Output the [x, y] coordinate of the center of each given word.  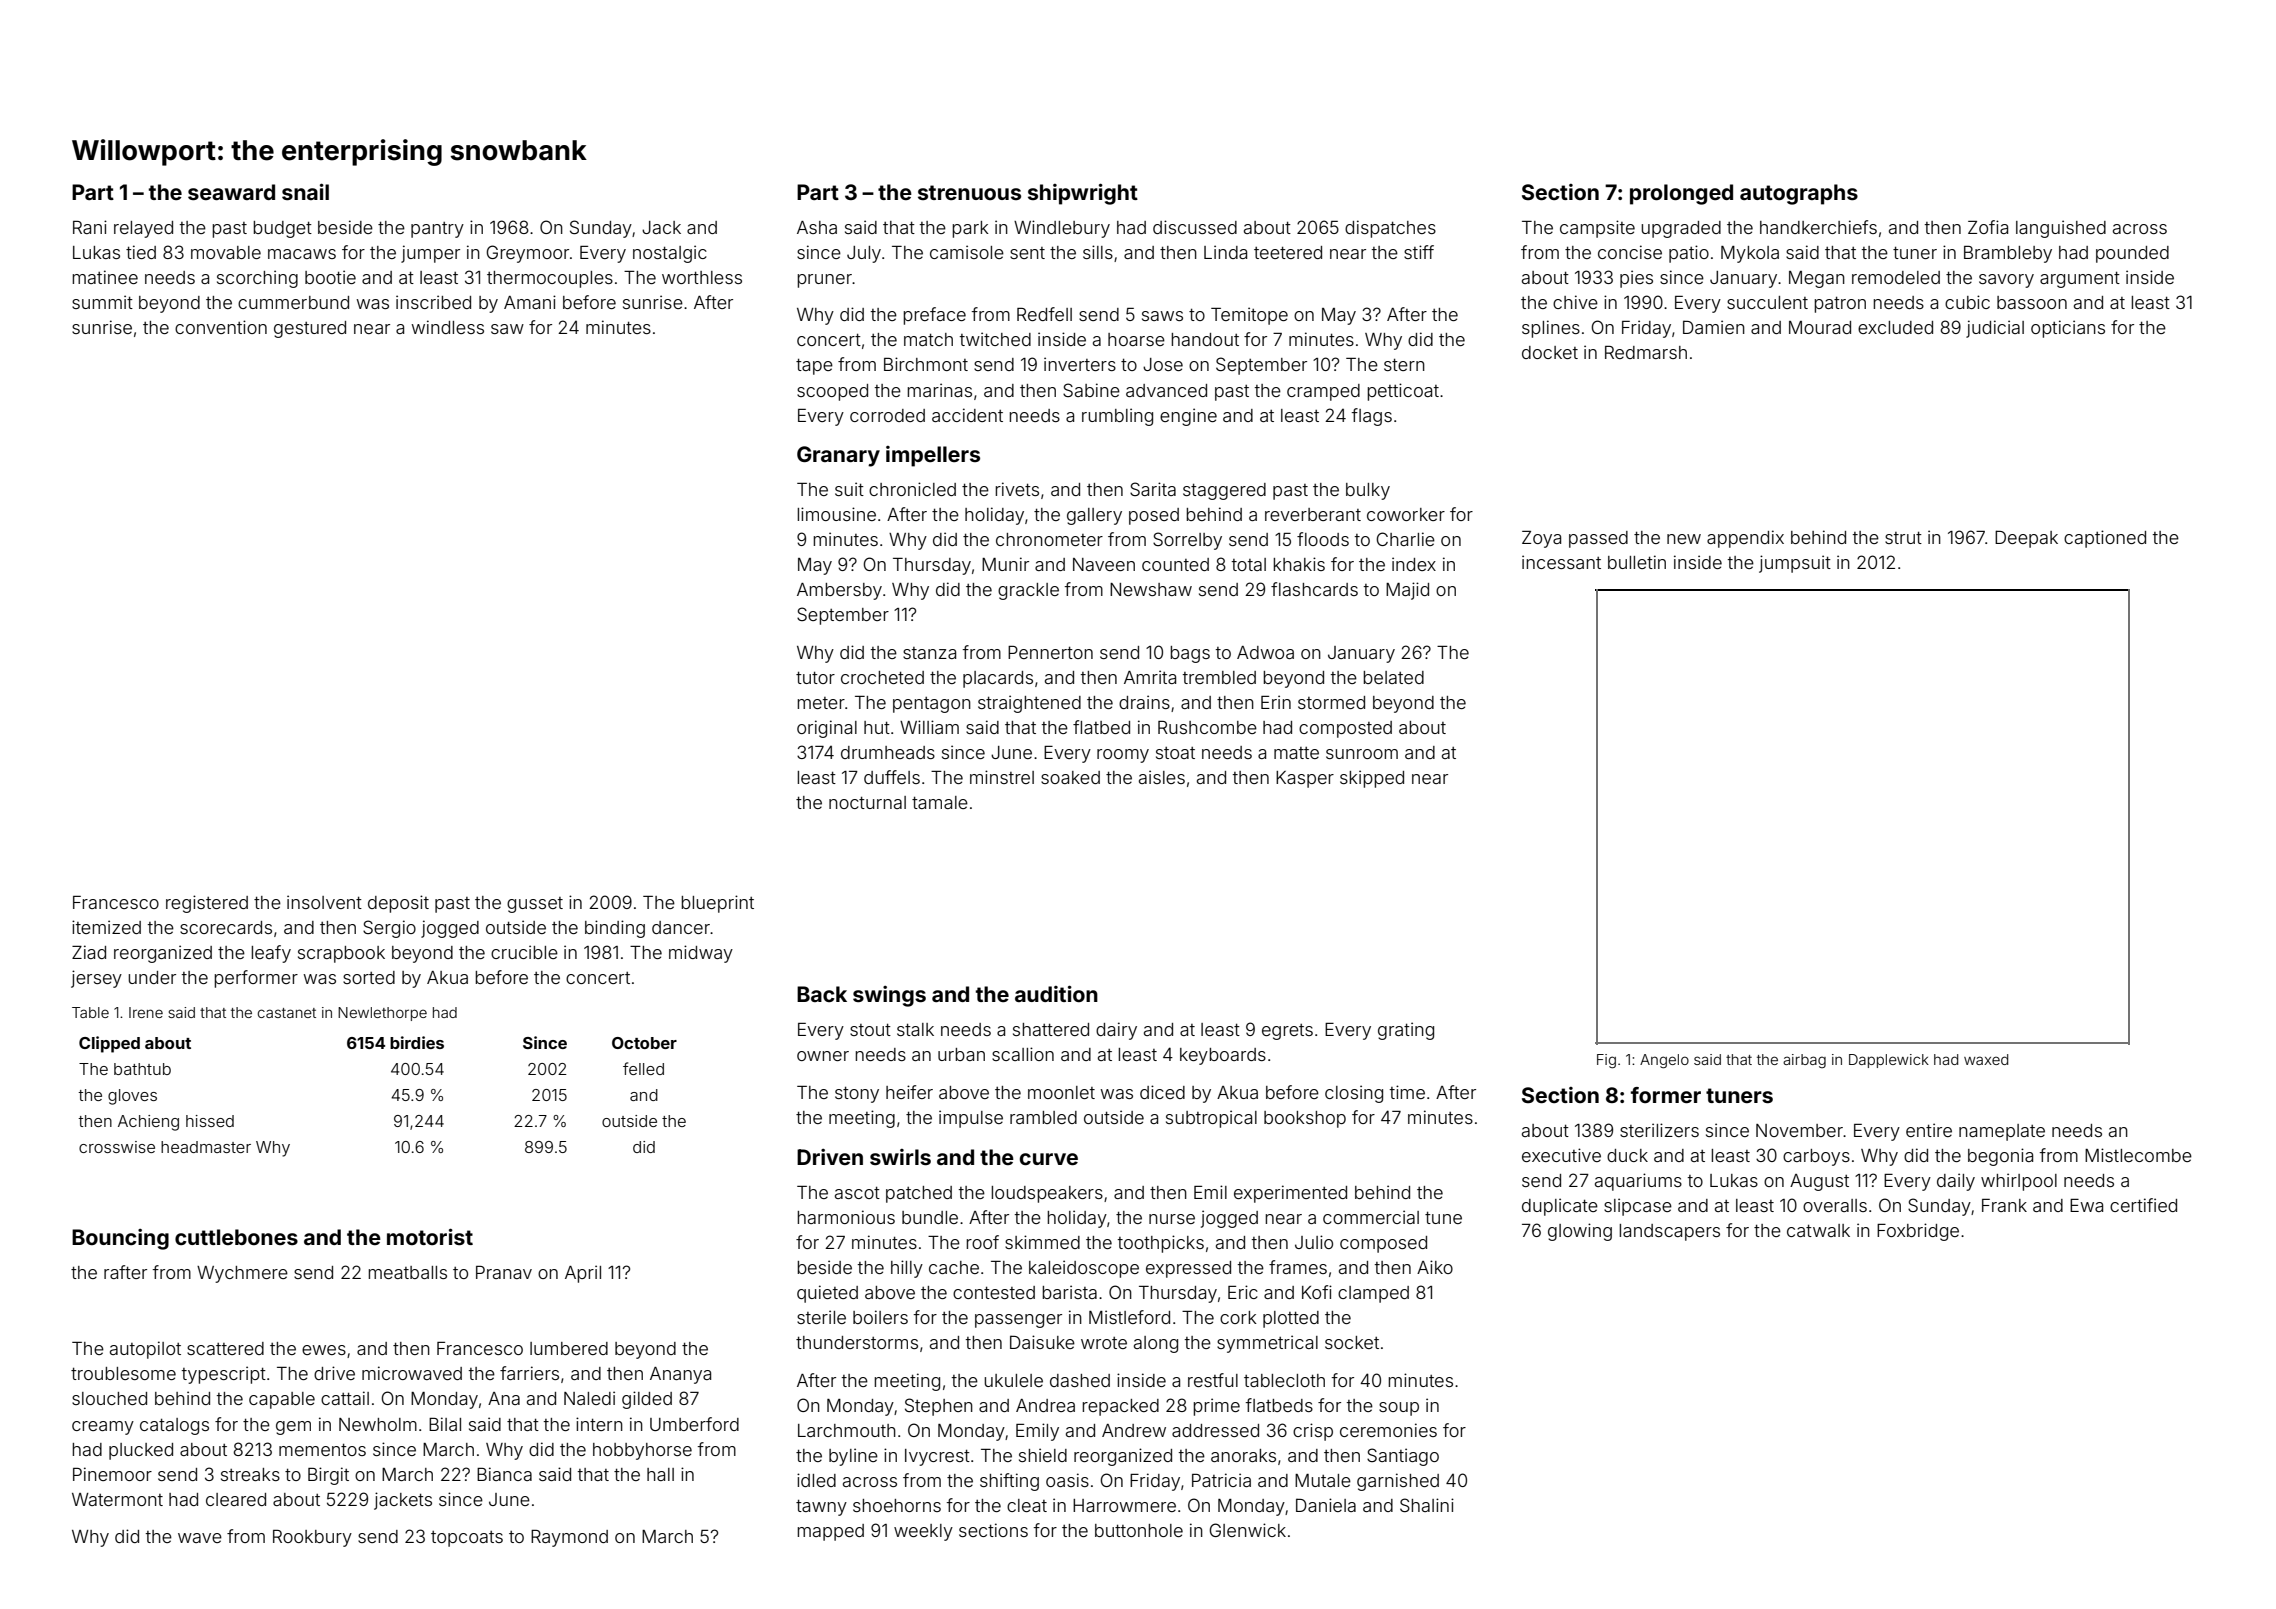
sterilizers [1659, 1130]
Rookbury [312, 1538]
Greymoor [527, 254]
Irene [146, 1012]
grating [1406, 1031]
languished [2061, 229]
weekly [923, 1532]
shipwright [1083, 194]
